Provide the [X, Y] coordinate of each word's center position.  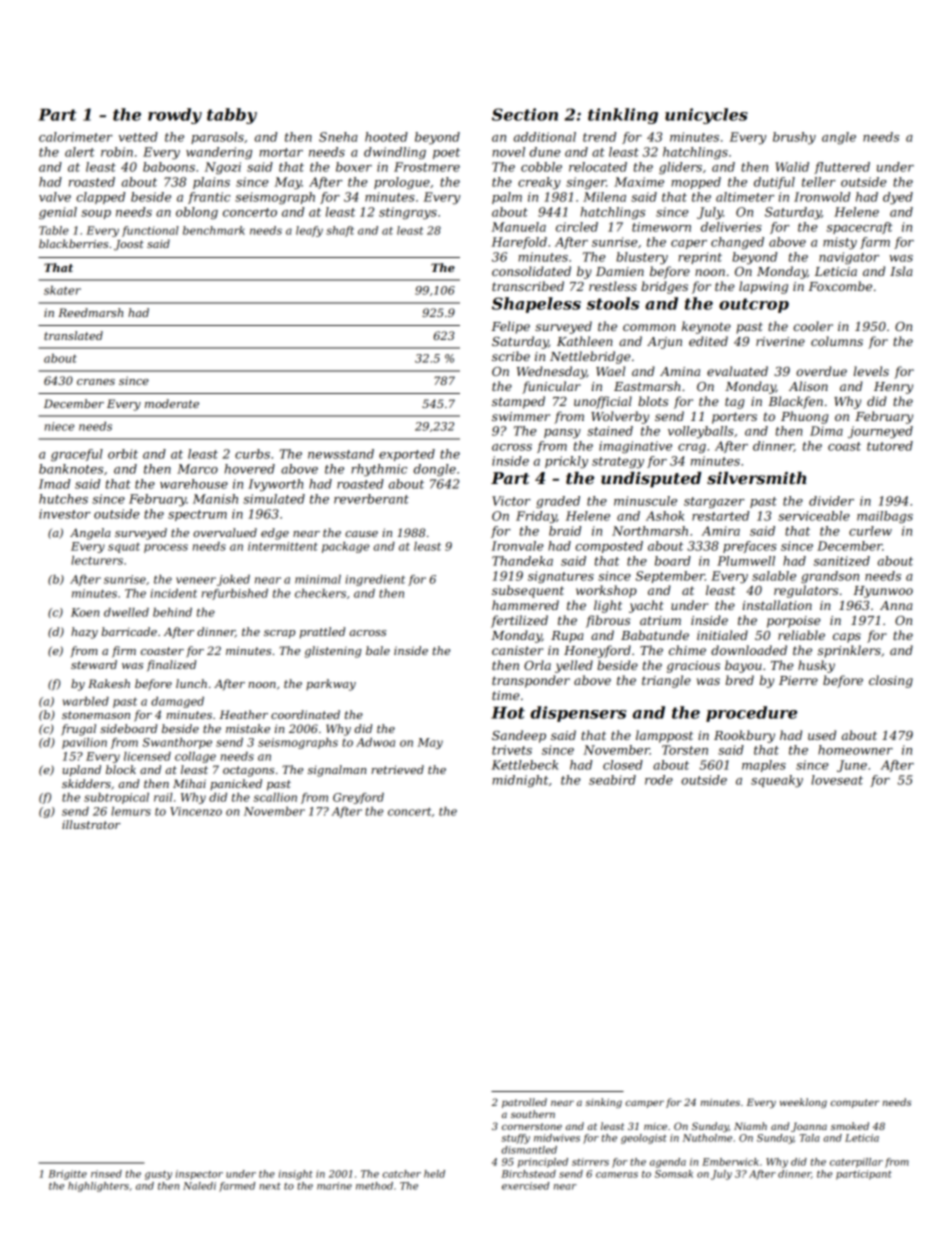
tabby [232, 116]
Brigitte [67, 1175]
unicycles [706, 116]
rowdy [175, 116]
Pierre [798, 680]
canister [517, 650]
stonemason [96, 715]
